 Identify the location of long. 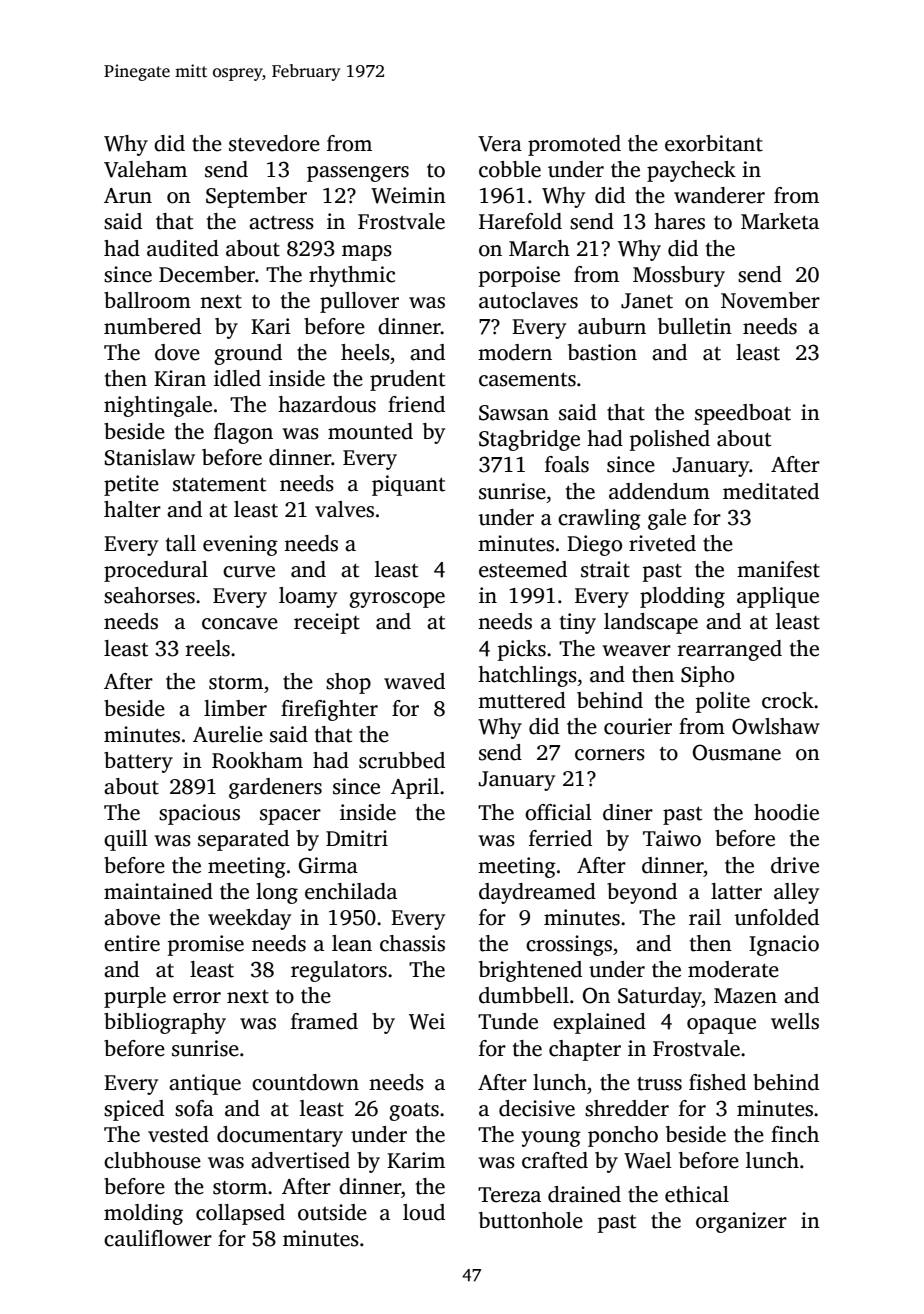
(277, 893).
